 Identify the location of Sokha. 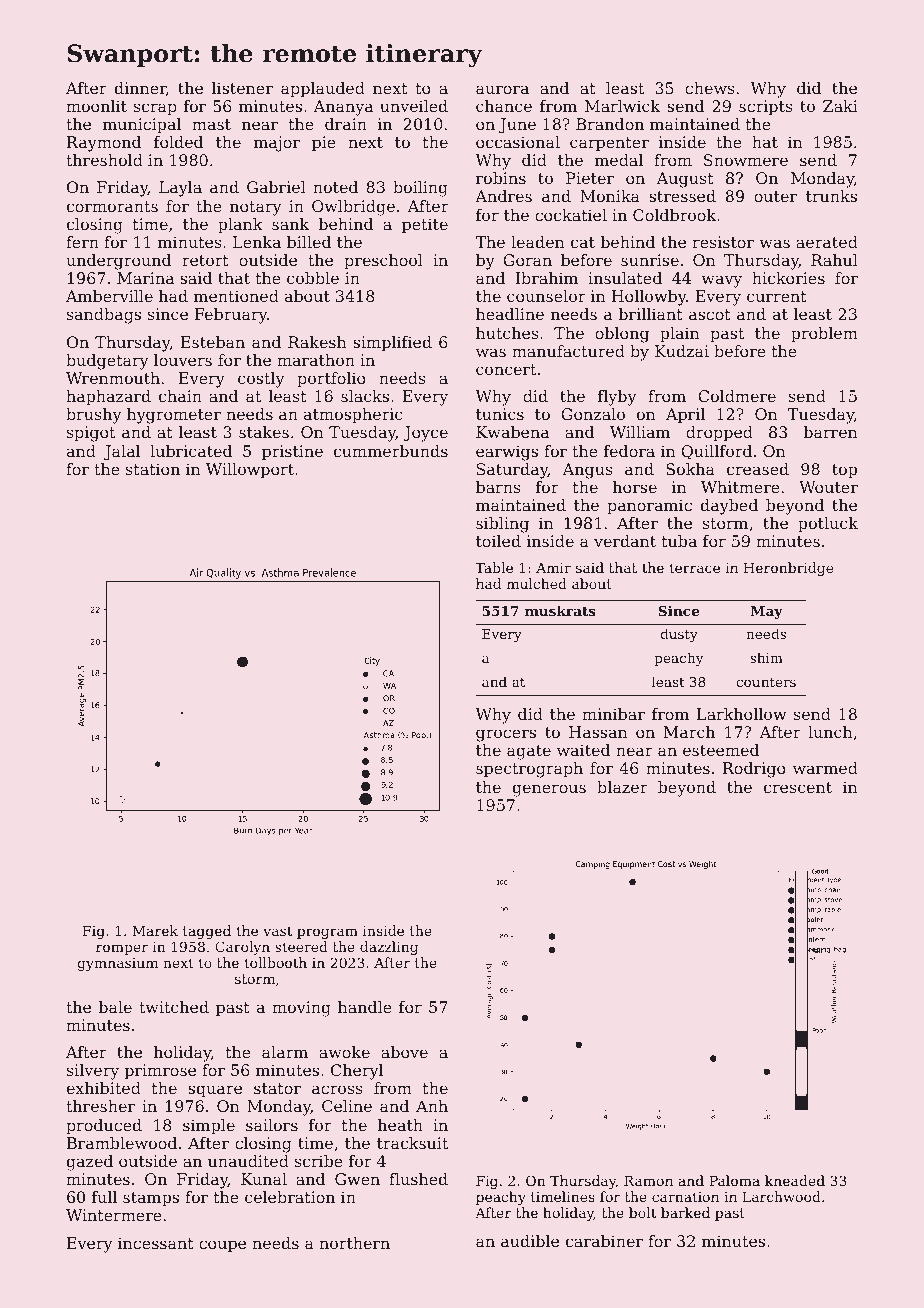
(690, 469).
